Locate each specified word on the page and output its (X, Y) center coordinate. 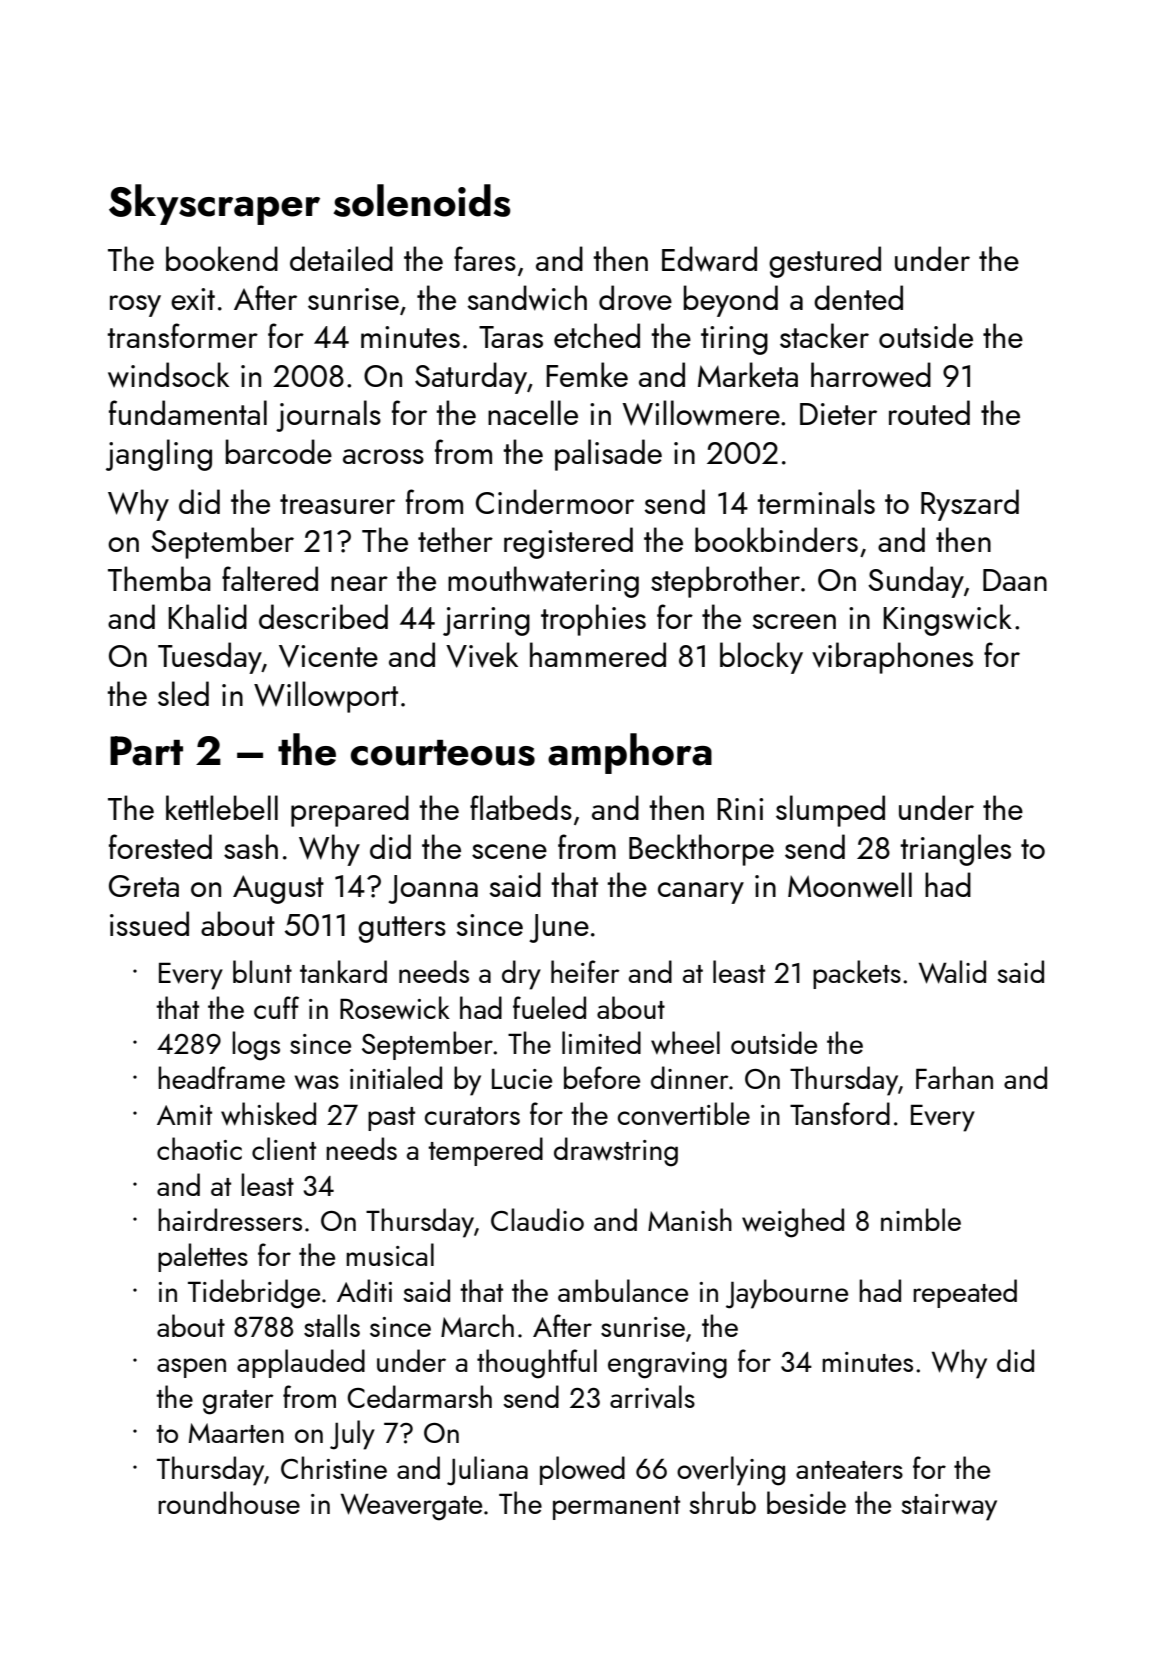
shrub (722, 1502)
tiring (734, 340)
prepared (350, 811)
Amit (184, 1115)
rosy (135, 306)
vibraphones (892, 658)
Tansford (840, 1113)
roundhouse (229, 1502)
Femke (587, 374)
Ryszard (970, 505)
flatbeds (521, 807)
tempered (485, 1151)
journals (328, 416)
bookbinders (776, 539)
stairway (949, 1507)
